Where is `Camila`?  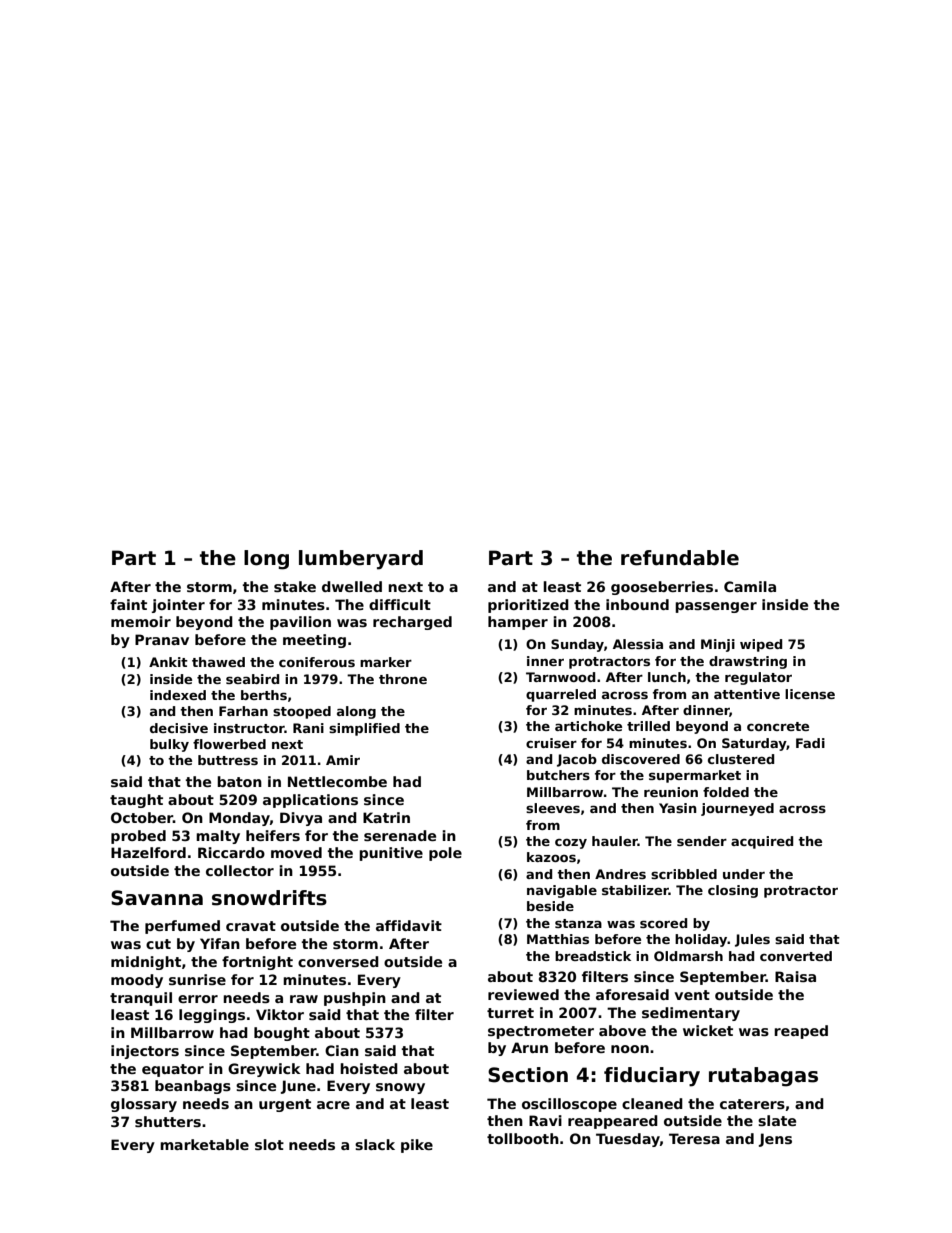
Camila is located at coordinates (750, 586).
